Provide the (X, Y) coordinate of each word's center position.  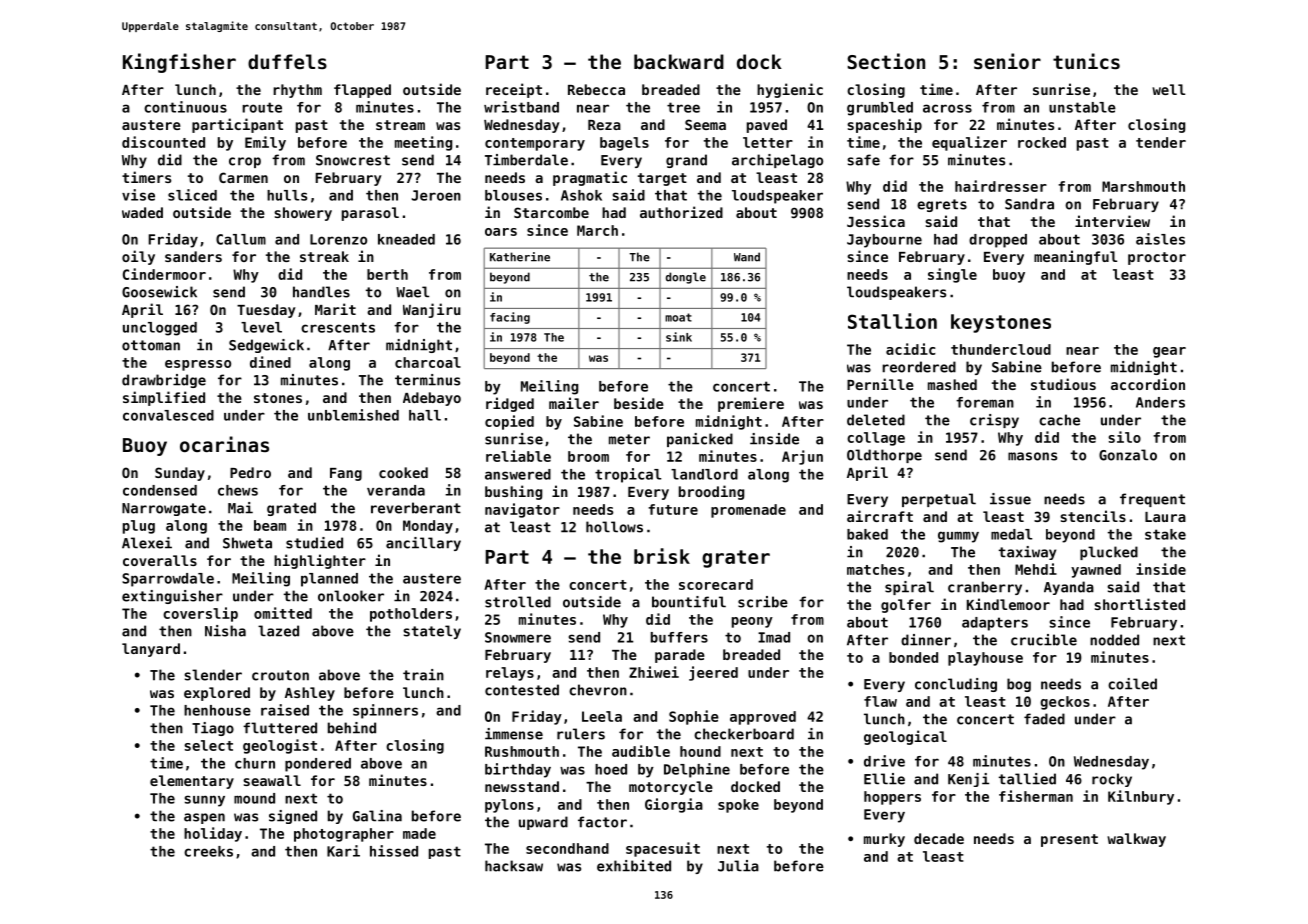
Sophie (694, 717)
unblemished (353, 415)
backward (679, 61)
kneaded (406, 239)
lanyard (151, 650)
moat (678, 317)
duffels (287, 62)
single (952, 275)
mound (254, 798)
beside (639, 403)
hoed (611, 769)
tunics (1086, 61)
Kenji (968, 780)
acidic (911, 349)
